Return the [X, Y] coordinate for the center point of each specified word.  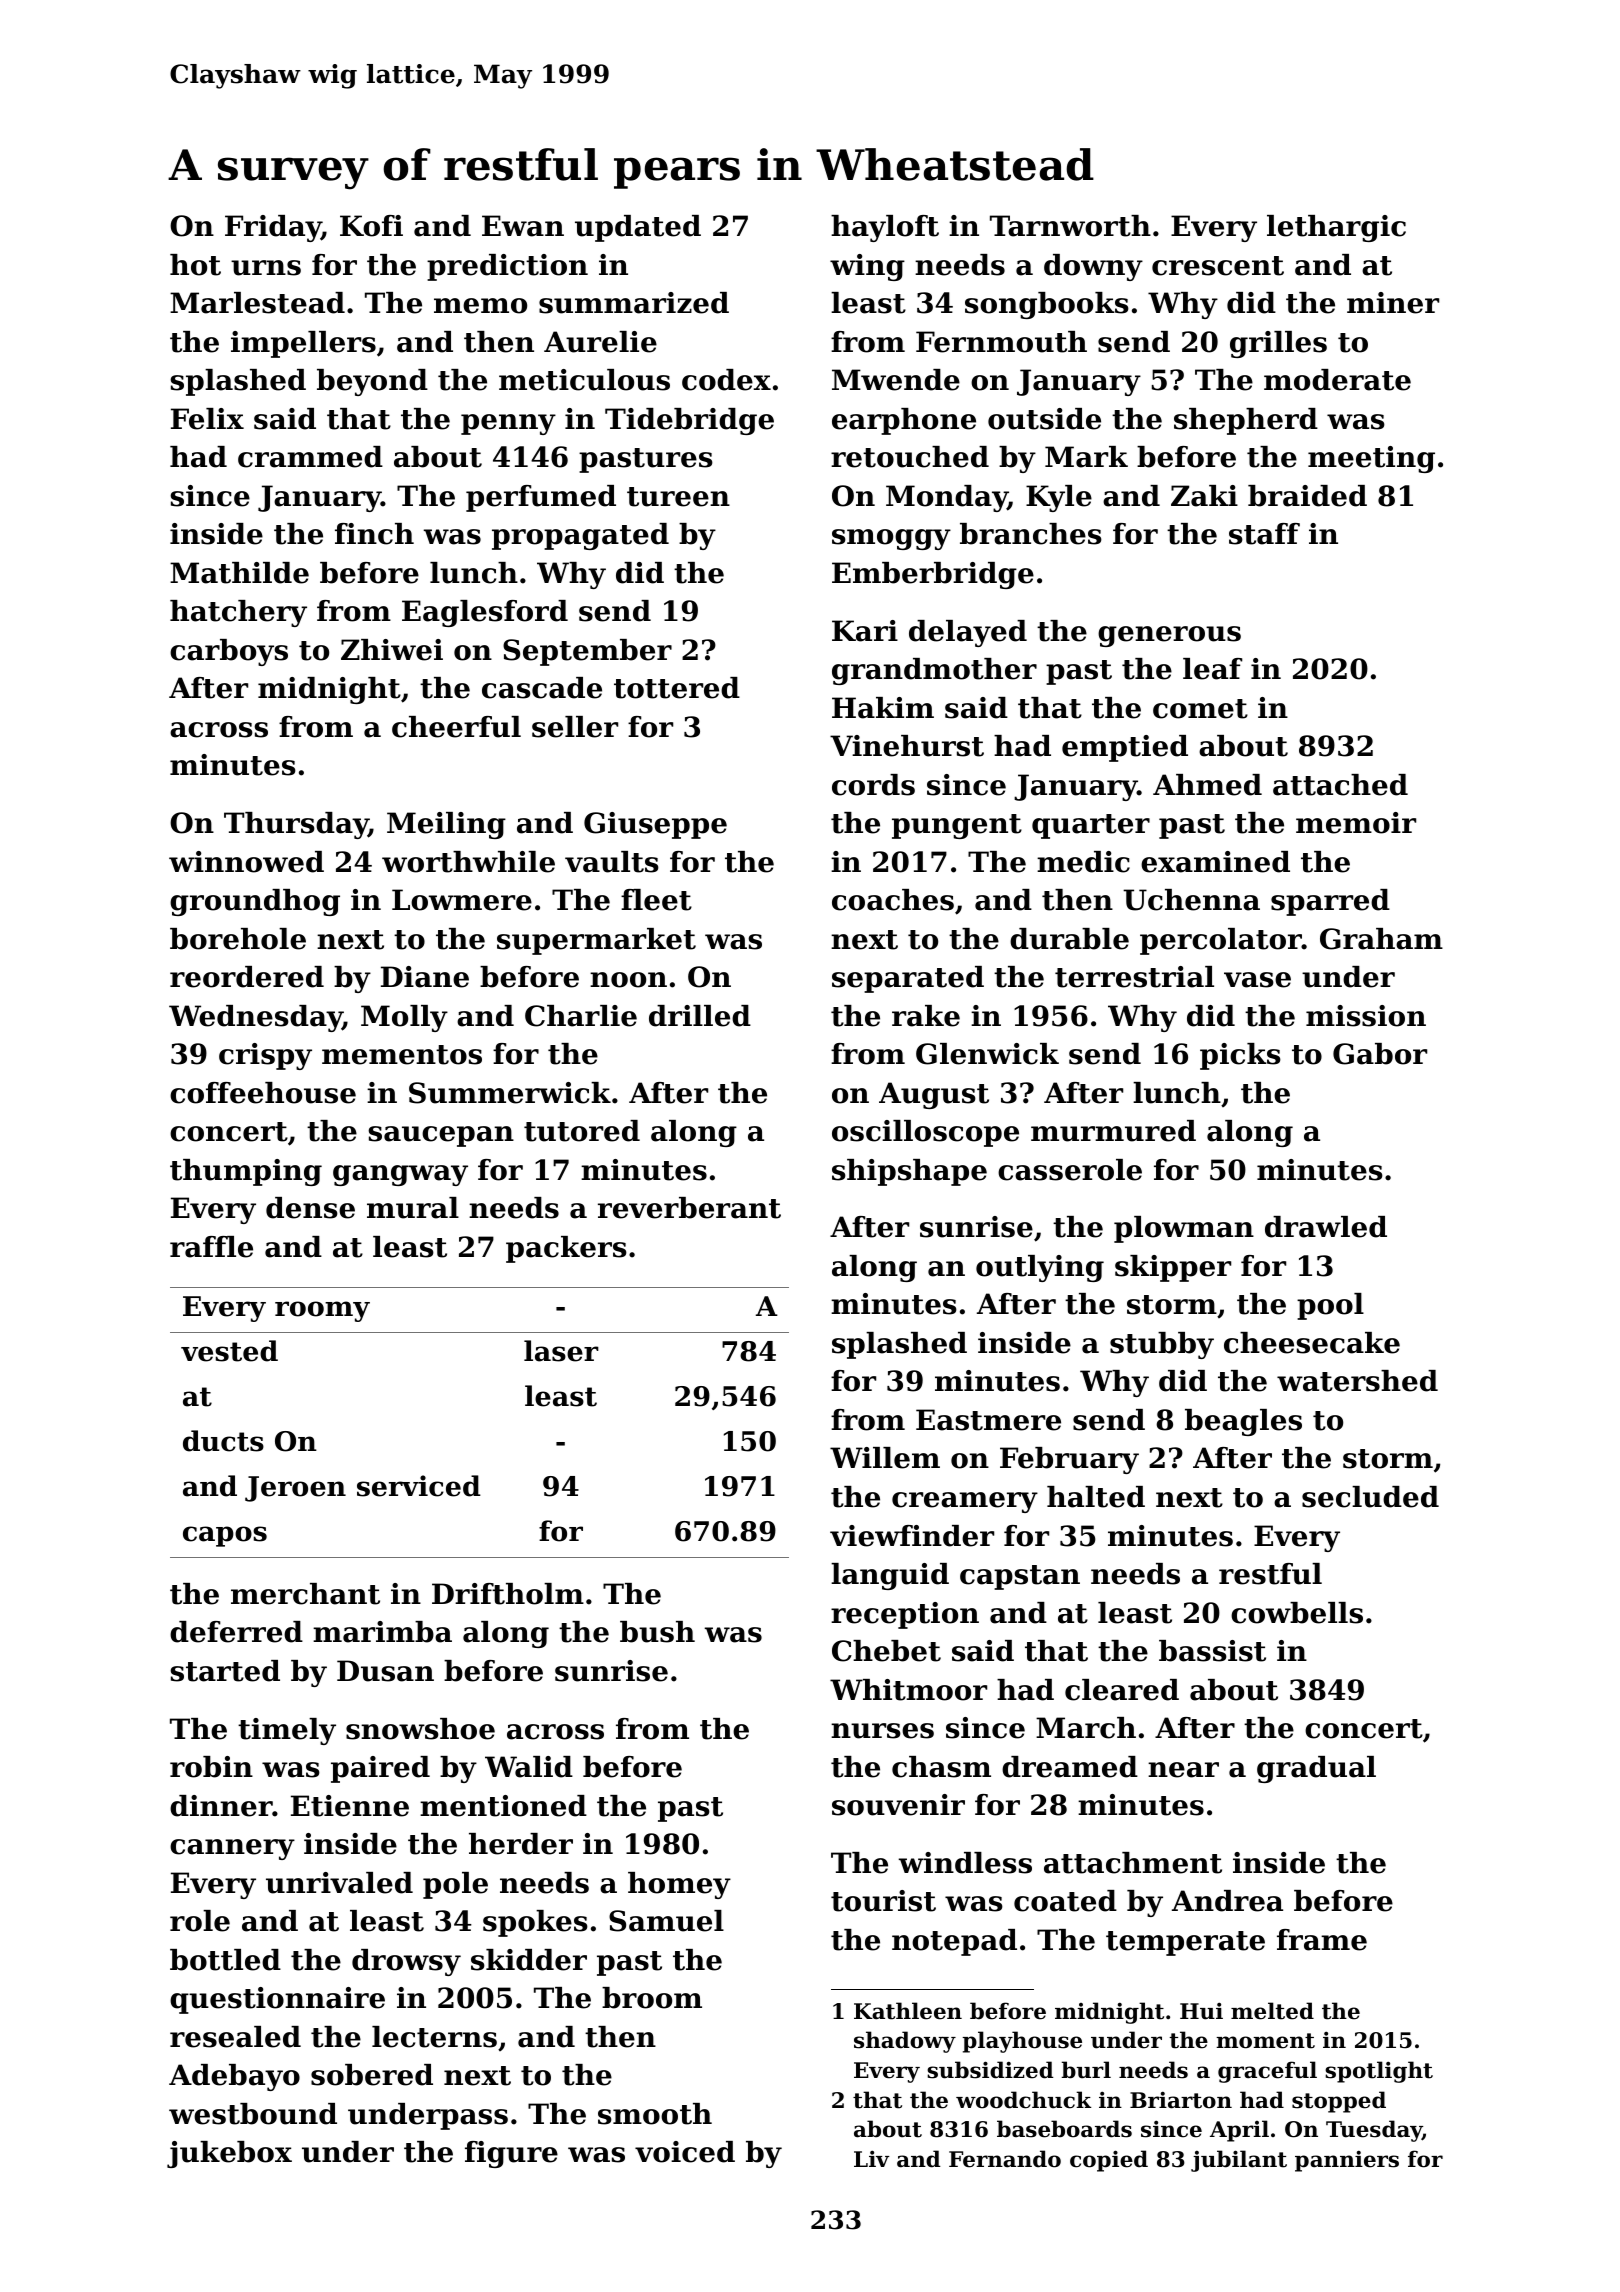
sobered [372, 2075]
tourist [883, 1901]
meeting [1371, 459]
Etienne [350, 1806]
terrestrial [1134, 977]
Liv [872, 2158]
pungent [957, 826]
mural [413, 1208]
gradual [1316, 1769]
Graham [1381, 939]
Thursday [296, 825]
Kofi [371, 226]
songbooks [1047, 305]
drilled [700, 1016]
